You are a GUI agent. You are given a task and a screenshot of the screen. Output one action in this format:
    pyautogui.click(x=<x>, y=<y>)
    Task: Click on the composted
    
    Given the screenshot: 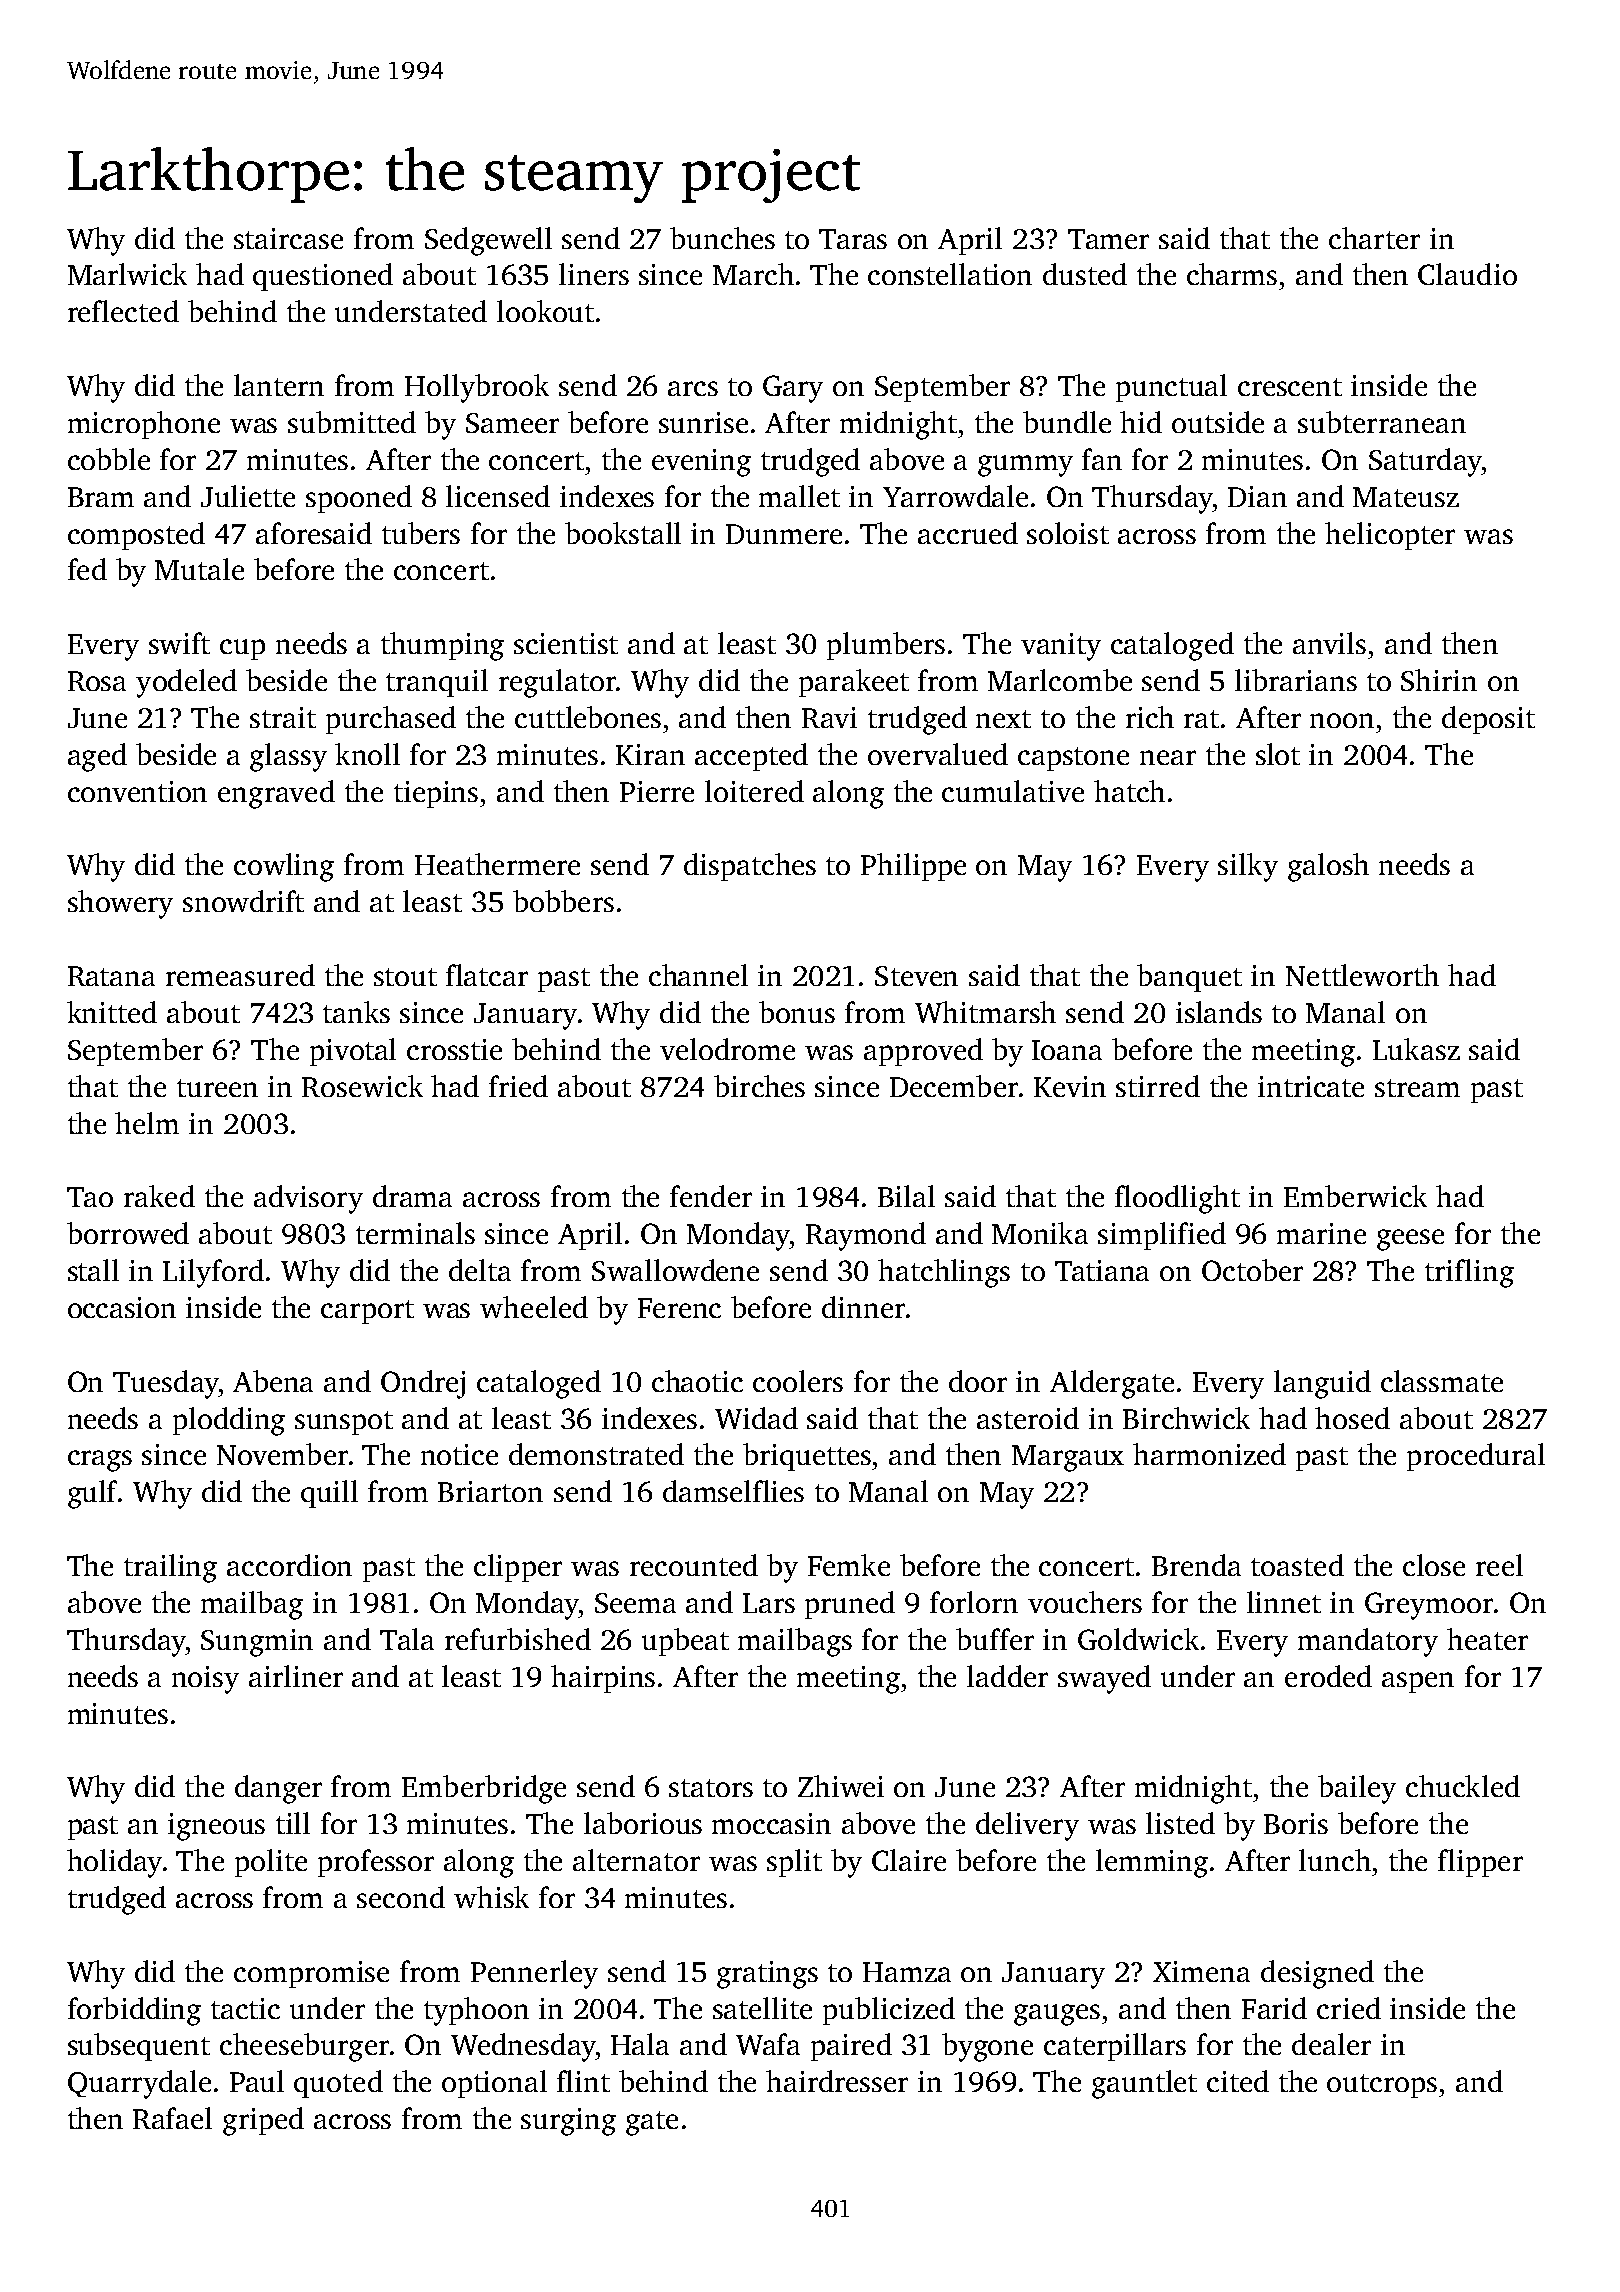 What is the action you would take?
    pyautogui.click(x=136, y=536)
